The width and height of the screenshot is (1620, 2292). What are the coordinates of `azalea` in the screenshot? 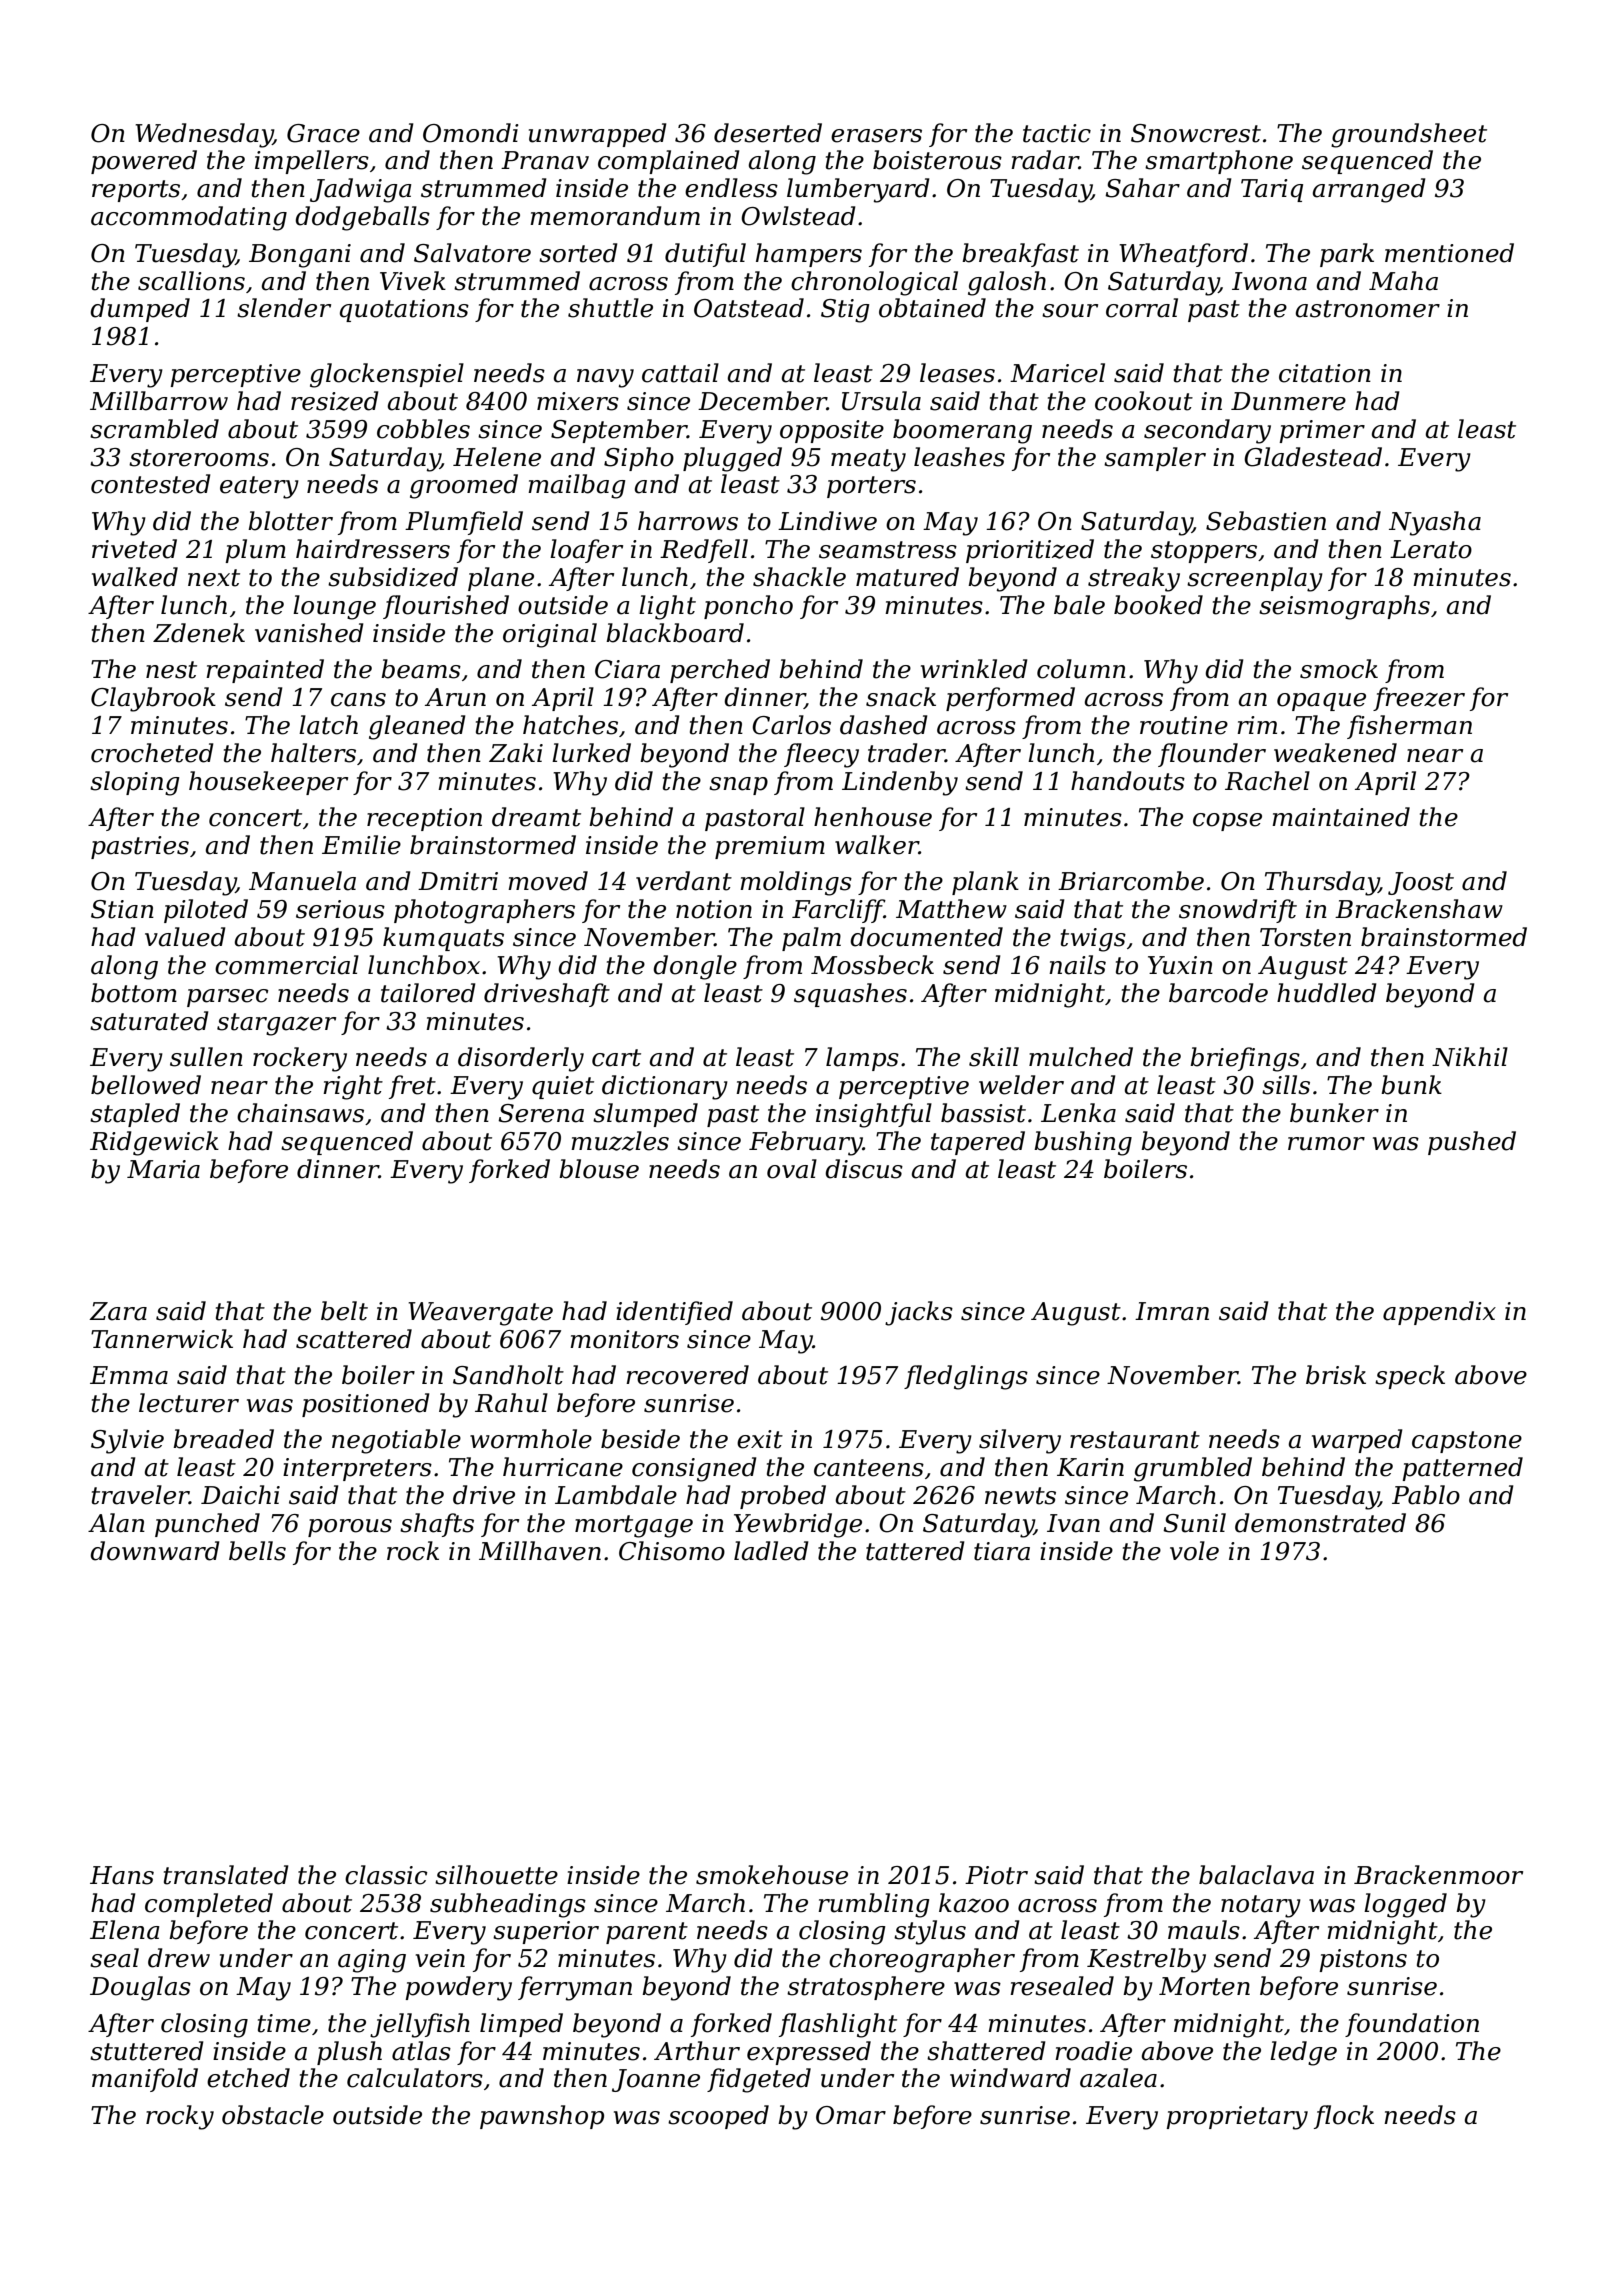 It's located at (1118, 2078).
